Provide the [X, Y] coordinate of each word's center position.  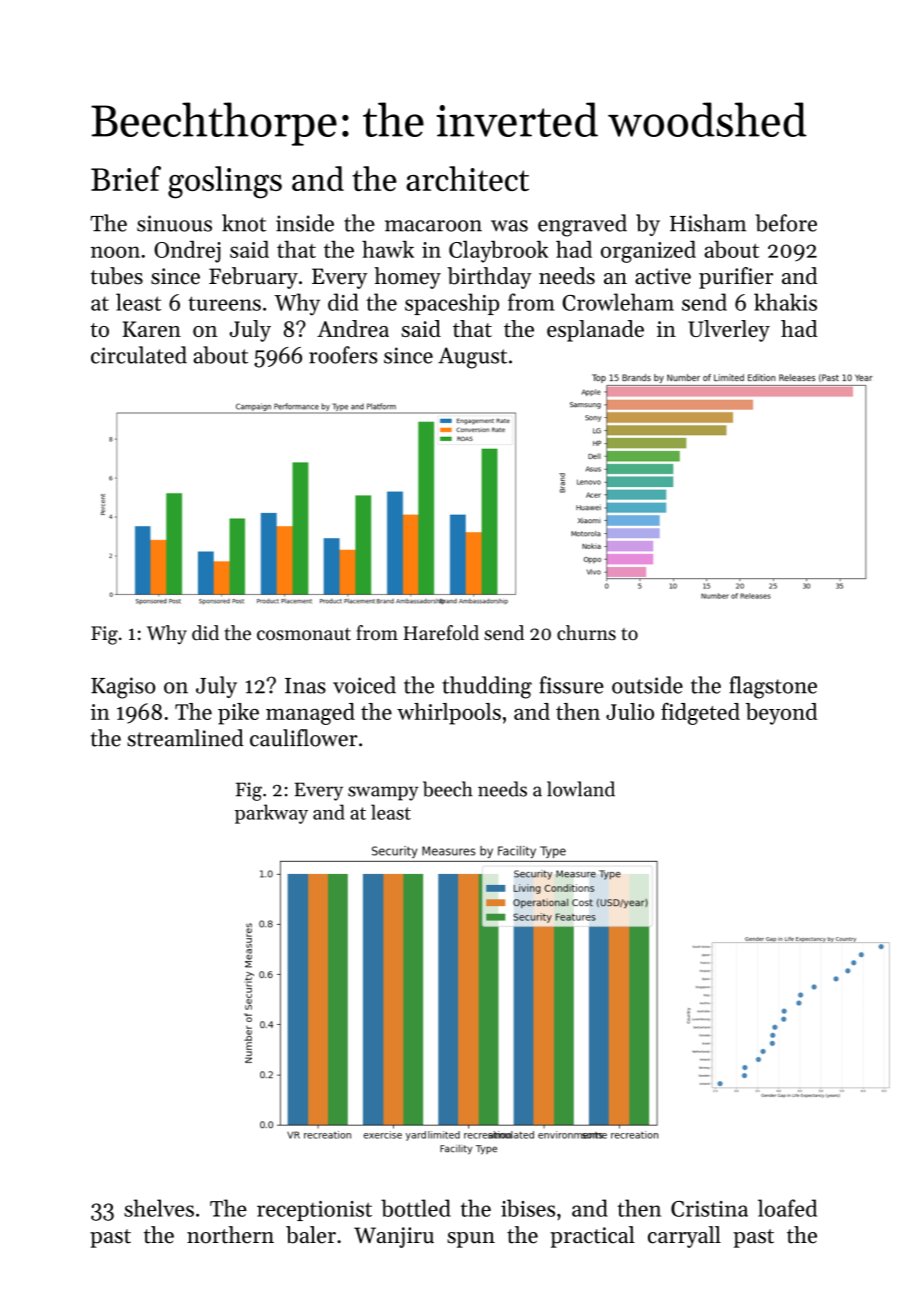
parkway [271, 814]
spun [471, 1240]
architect [467, 178]
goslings [225, 182]
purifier [736, 278]
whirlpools [449, 714]
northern [230, 1235]
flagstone [773, 687]
